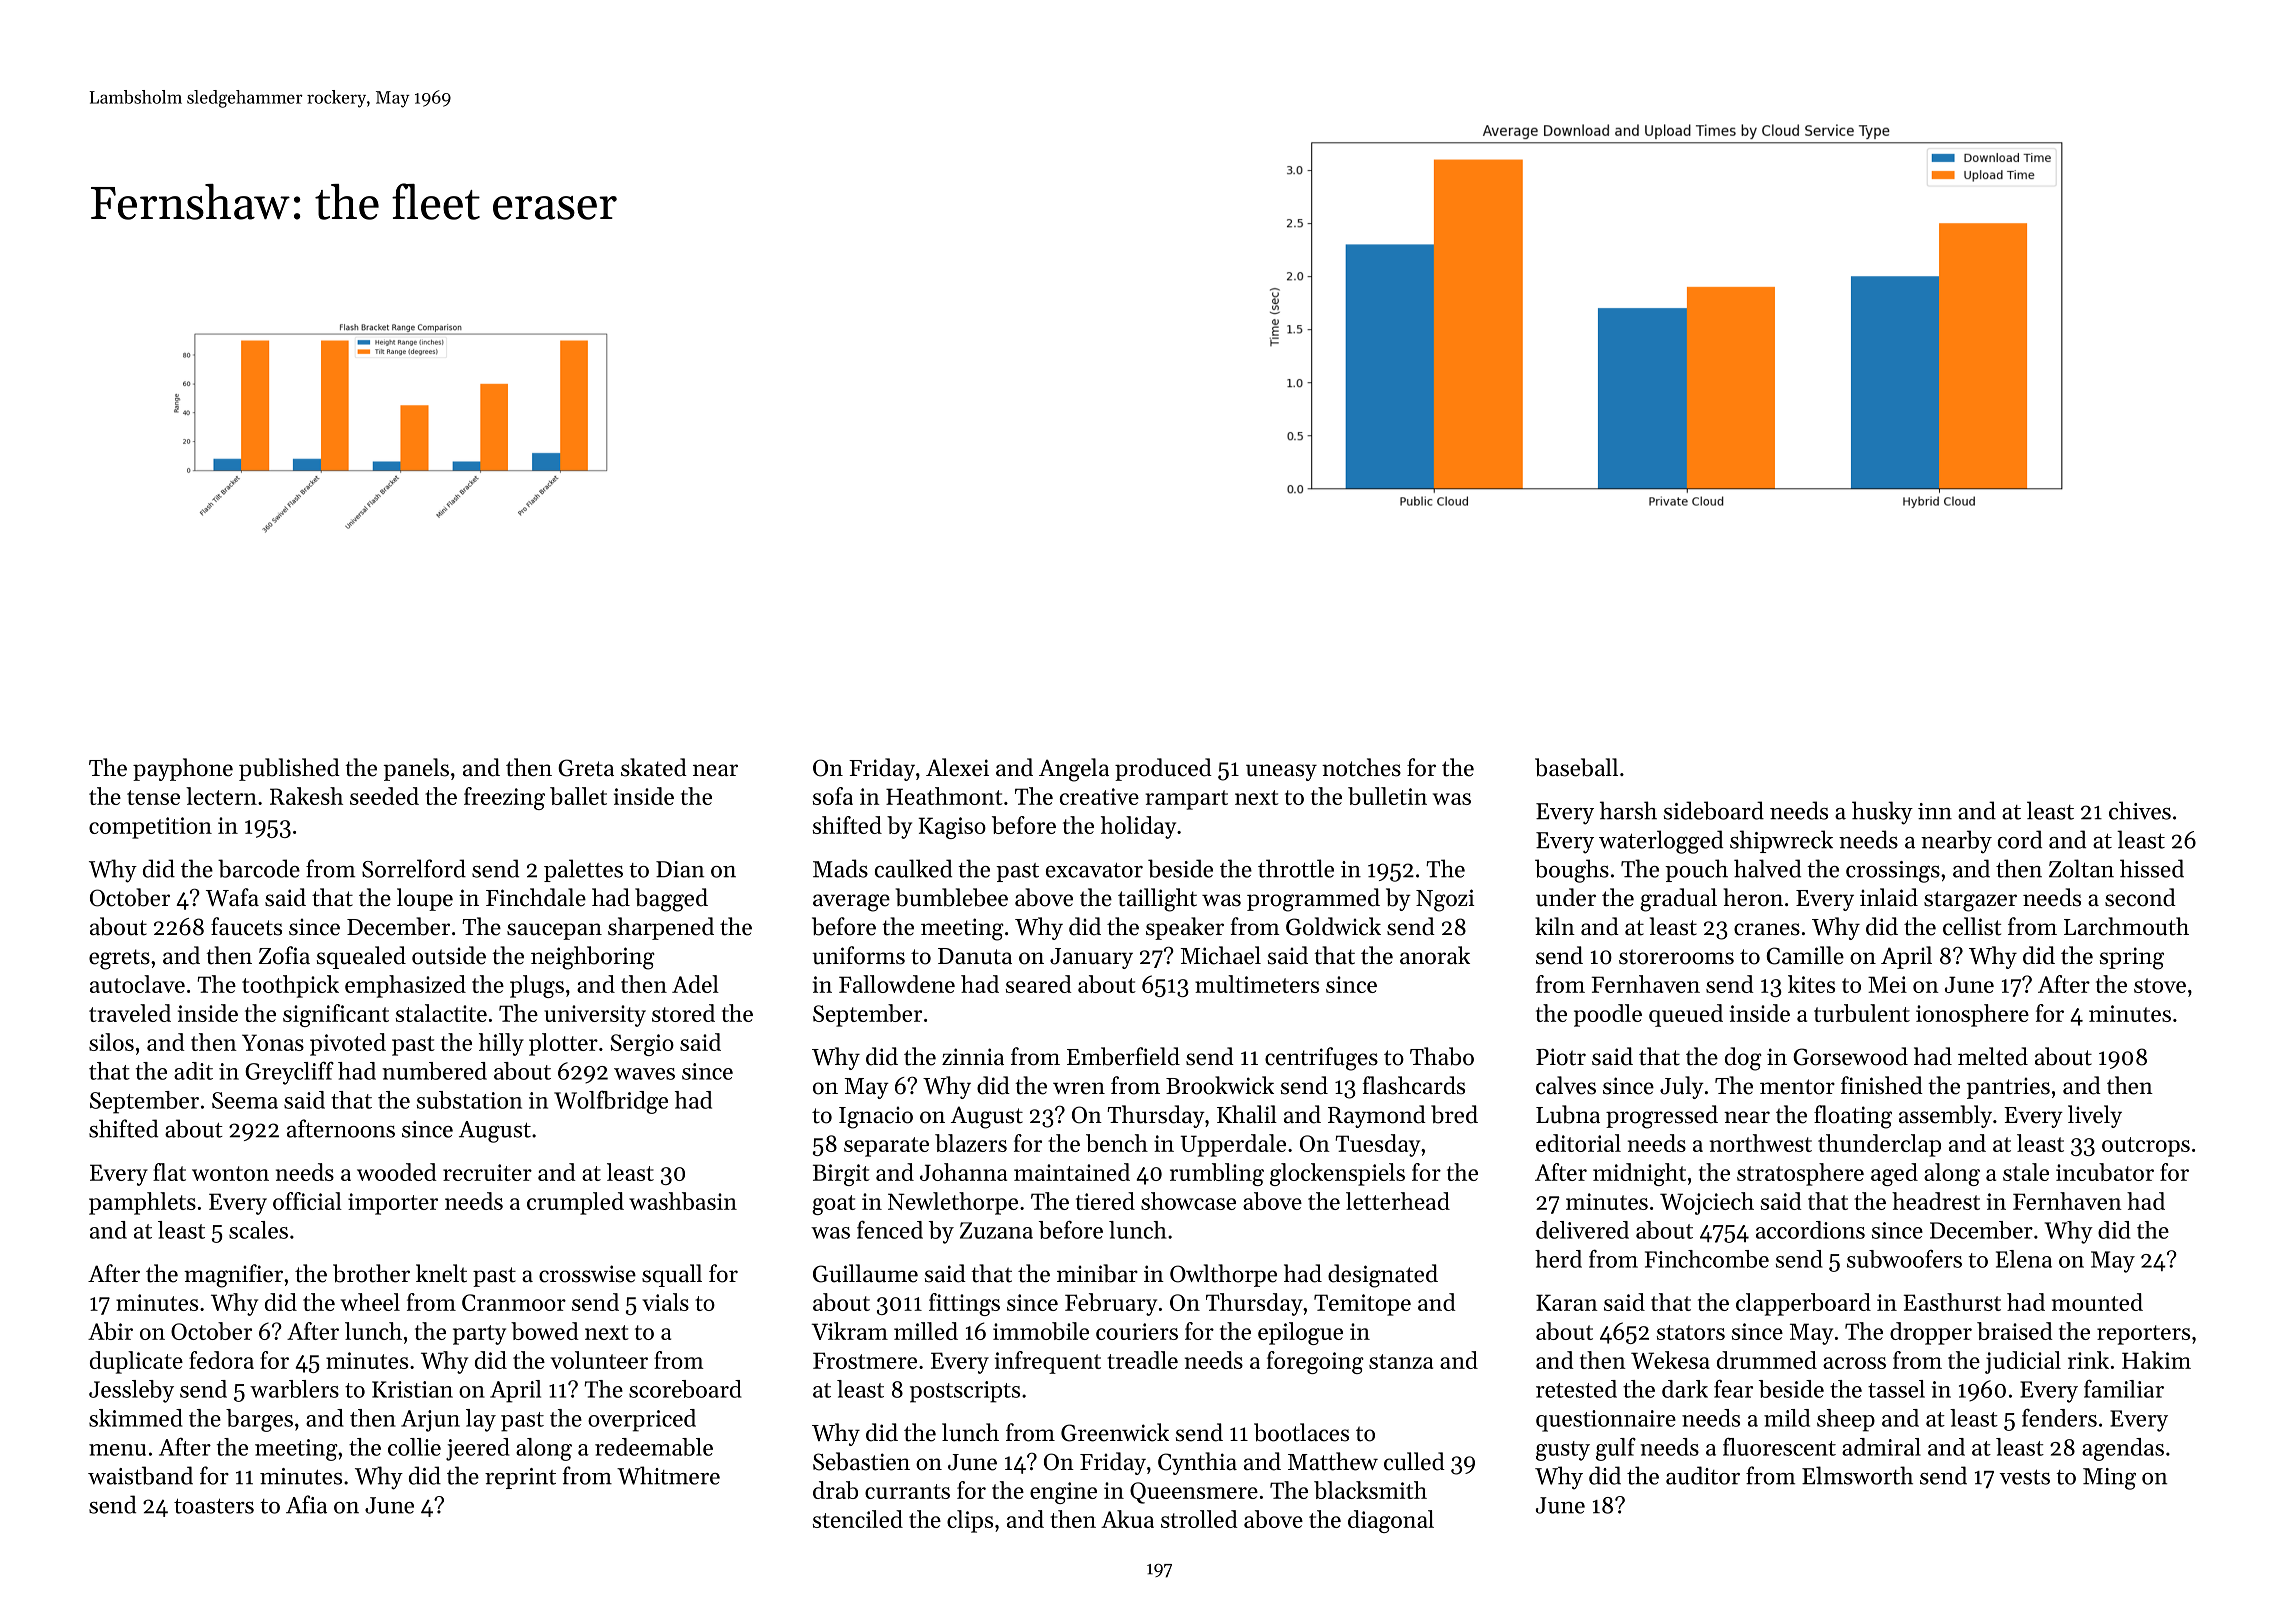  Describe the element at coordinates (273, 1042) in the screenshot. I see `Yonas` at that location.
